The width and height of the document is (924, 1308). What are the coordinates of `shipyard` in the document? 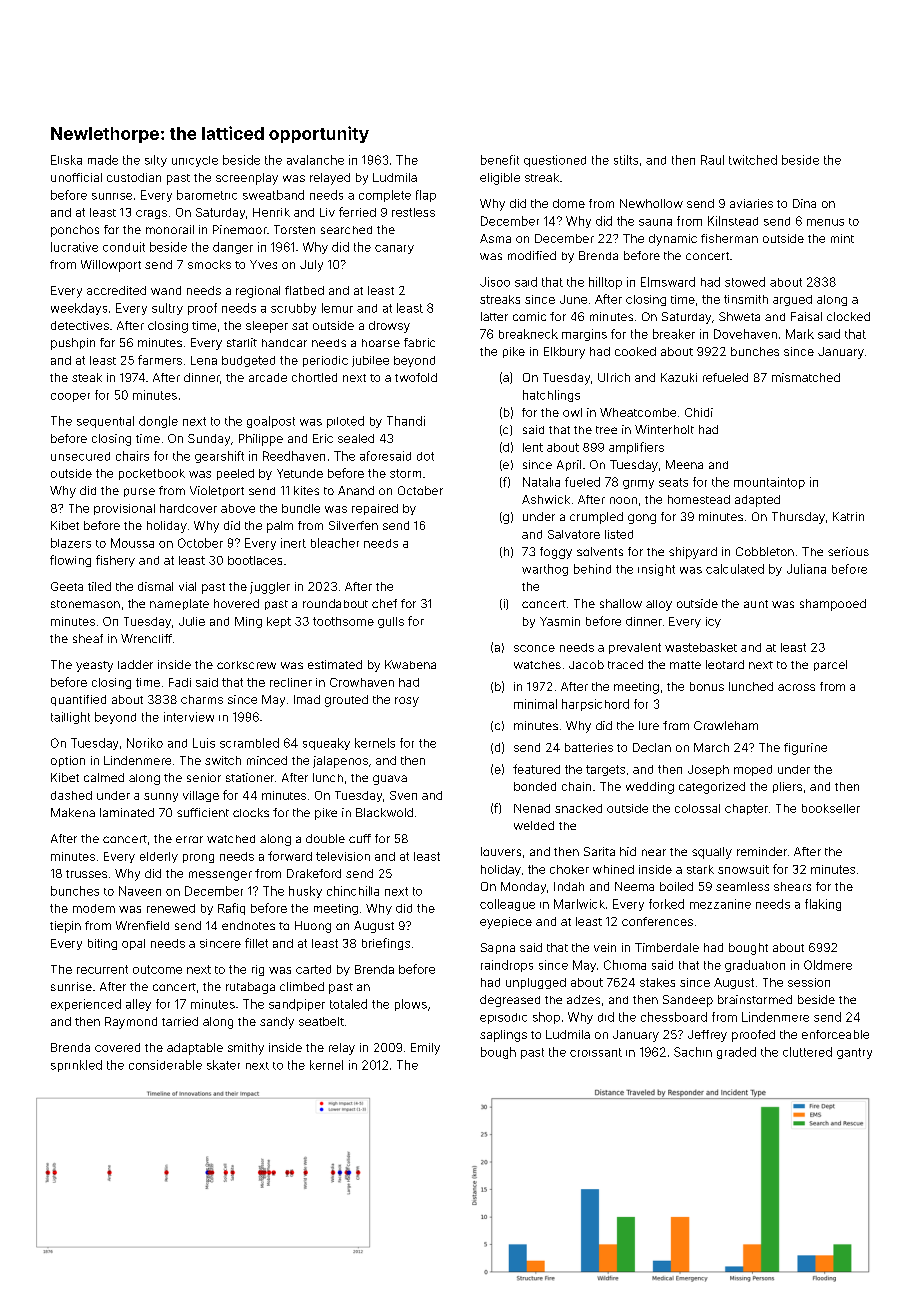 It's located at (693, 553).
